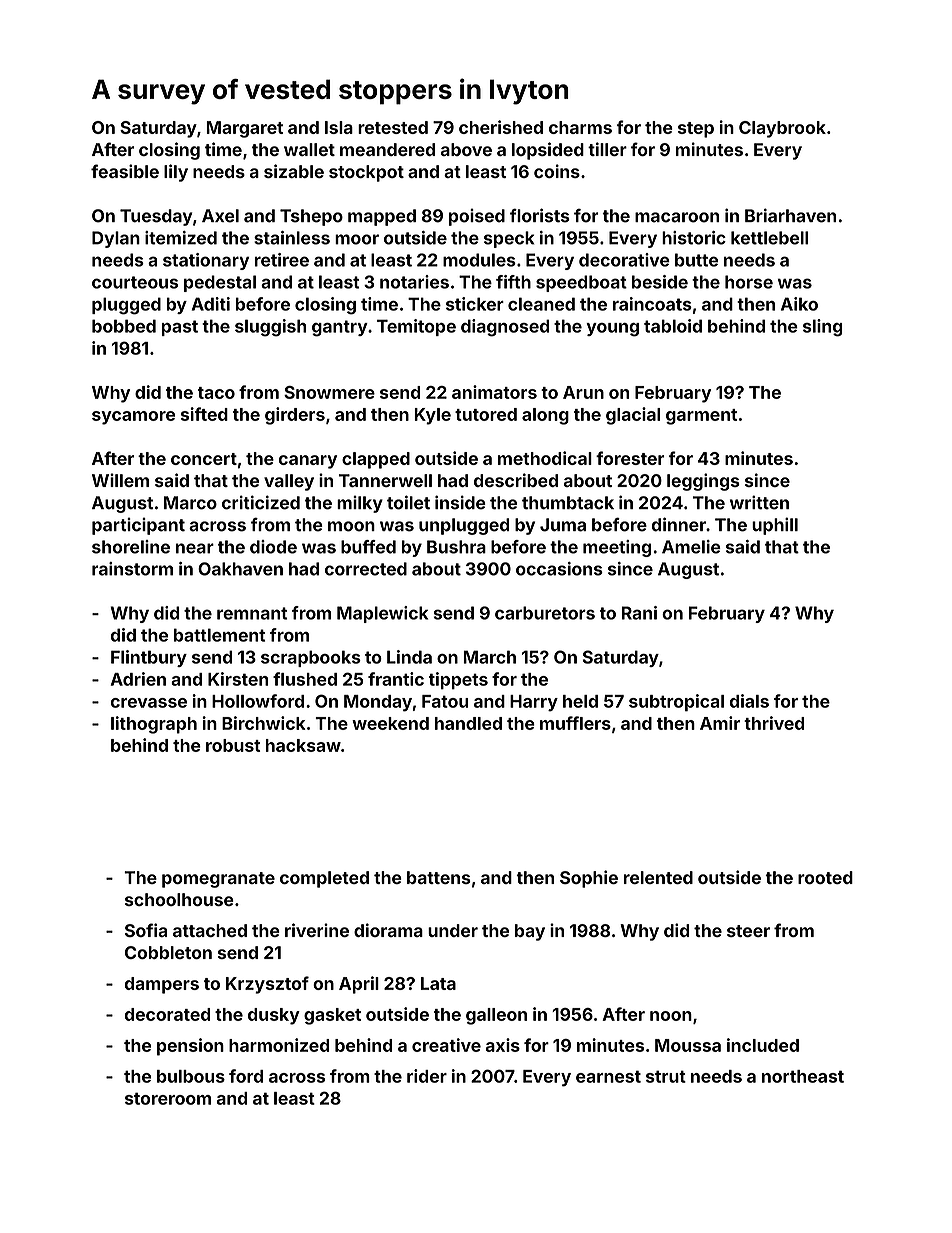 Image resolution: width=952 pixels, height=1233 pixels. What do you see at coordinates (427, 1076) in the image?
I see `rider` at bounding box center [427, 1076].
